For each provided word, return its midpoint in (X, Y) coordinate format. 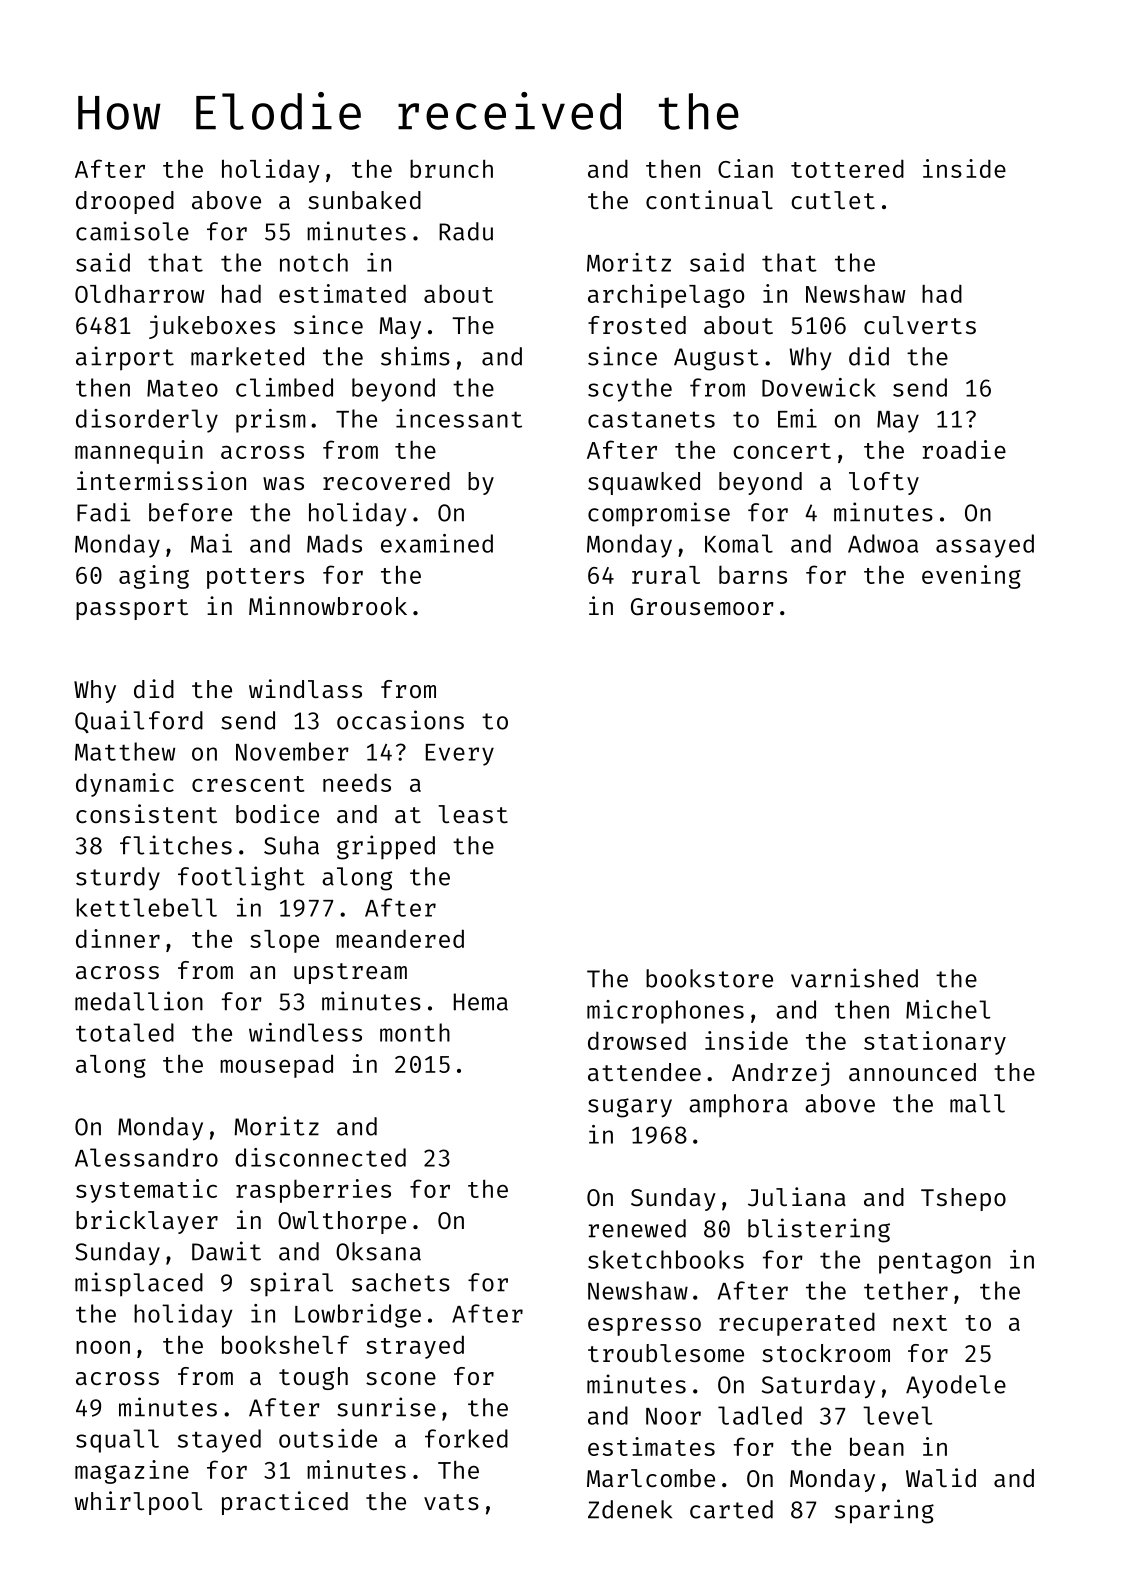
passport (132, 609)
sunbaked (364, 200)
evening (971, 577)
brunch (451, 168)
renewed (637, 1228)
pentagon (935, 1263)
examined (437, 543)
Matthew (125, 751)
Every (460, 755)
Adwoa (883, 543)
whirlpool (138, 1503)
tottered (847, 169)
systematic (146, 1191)
